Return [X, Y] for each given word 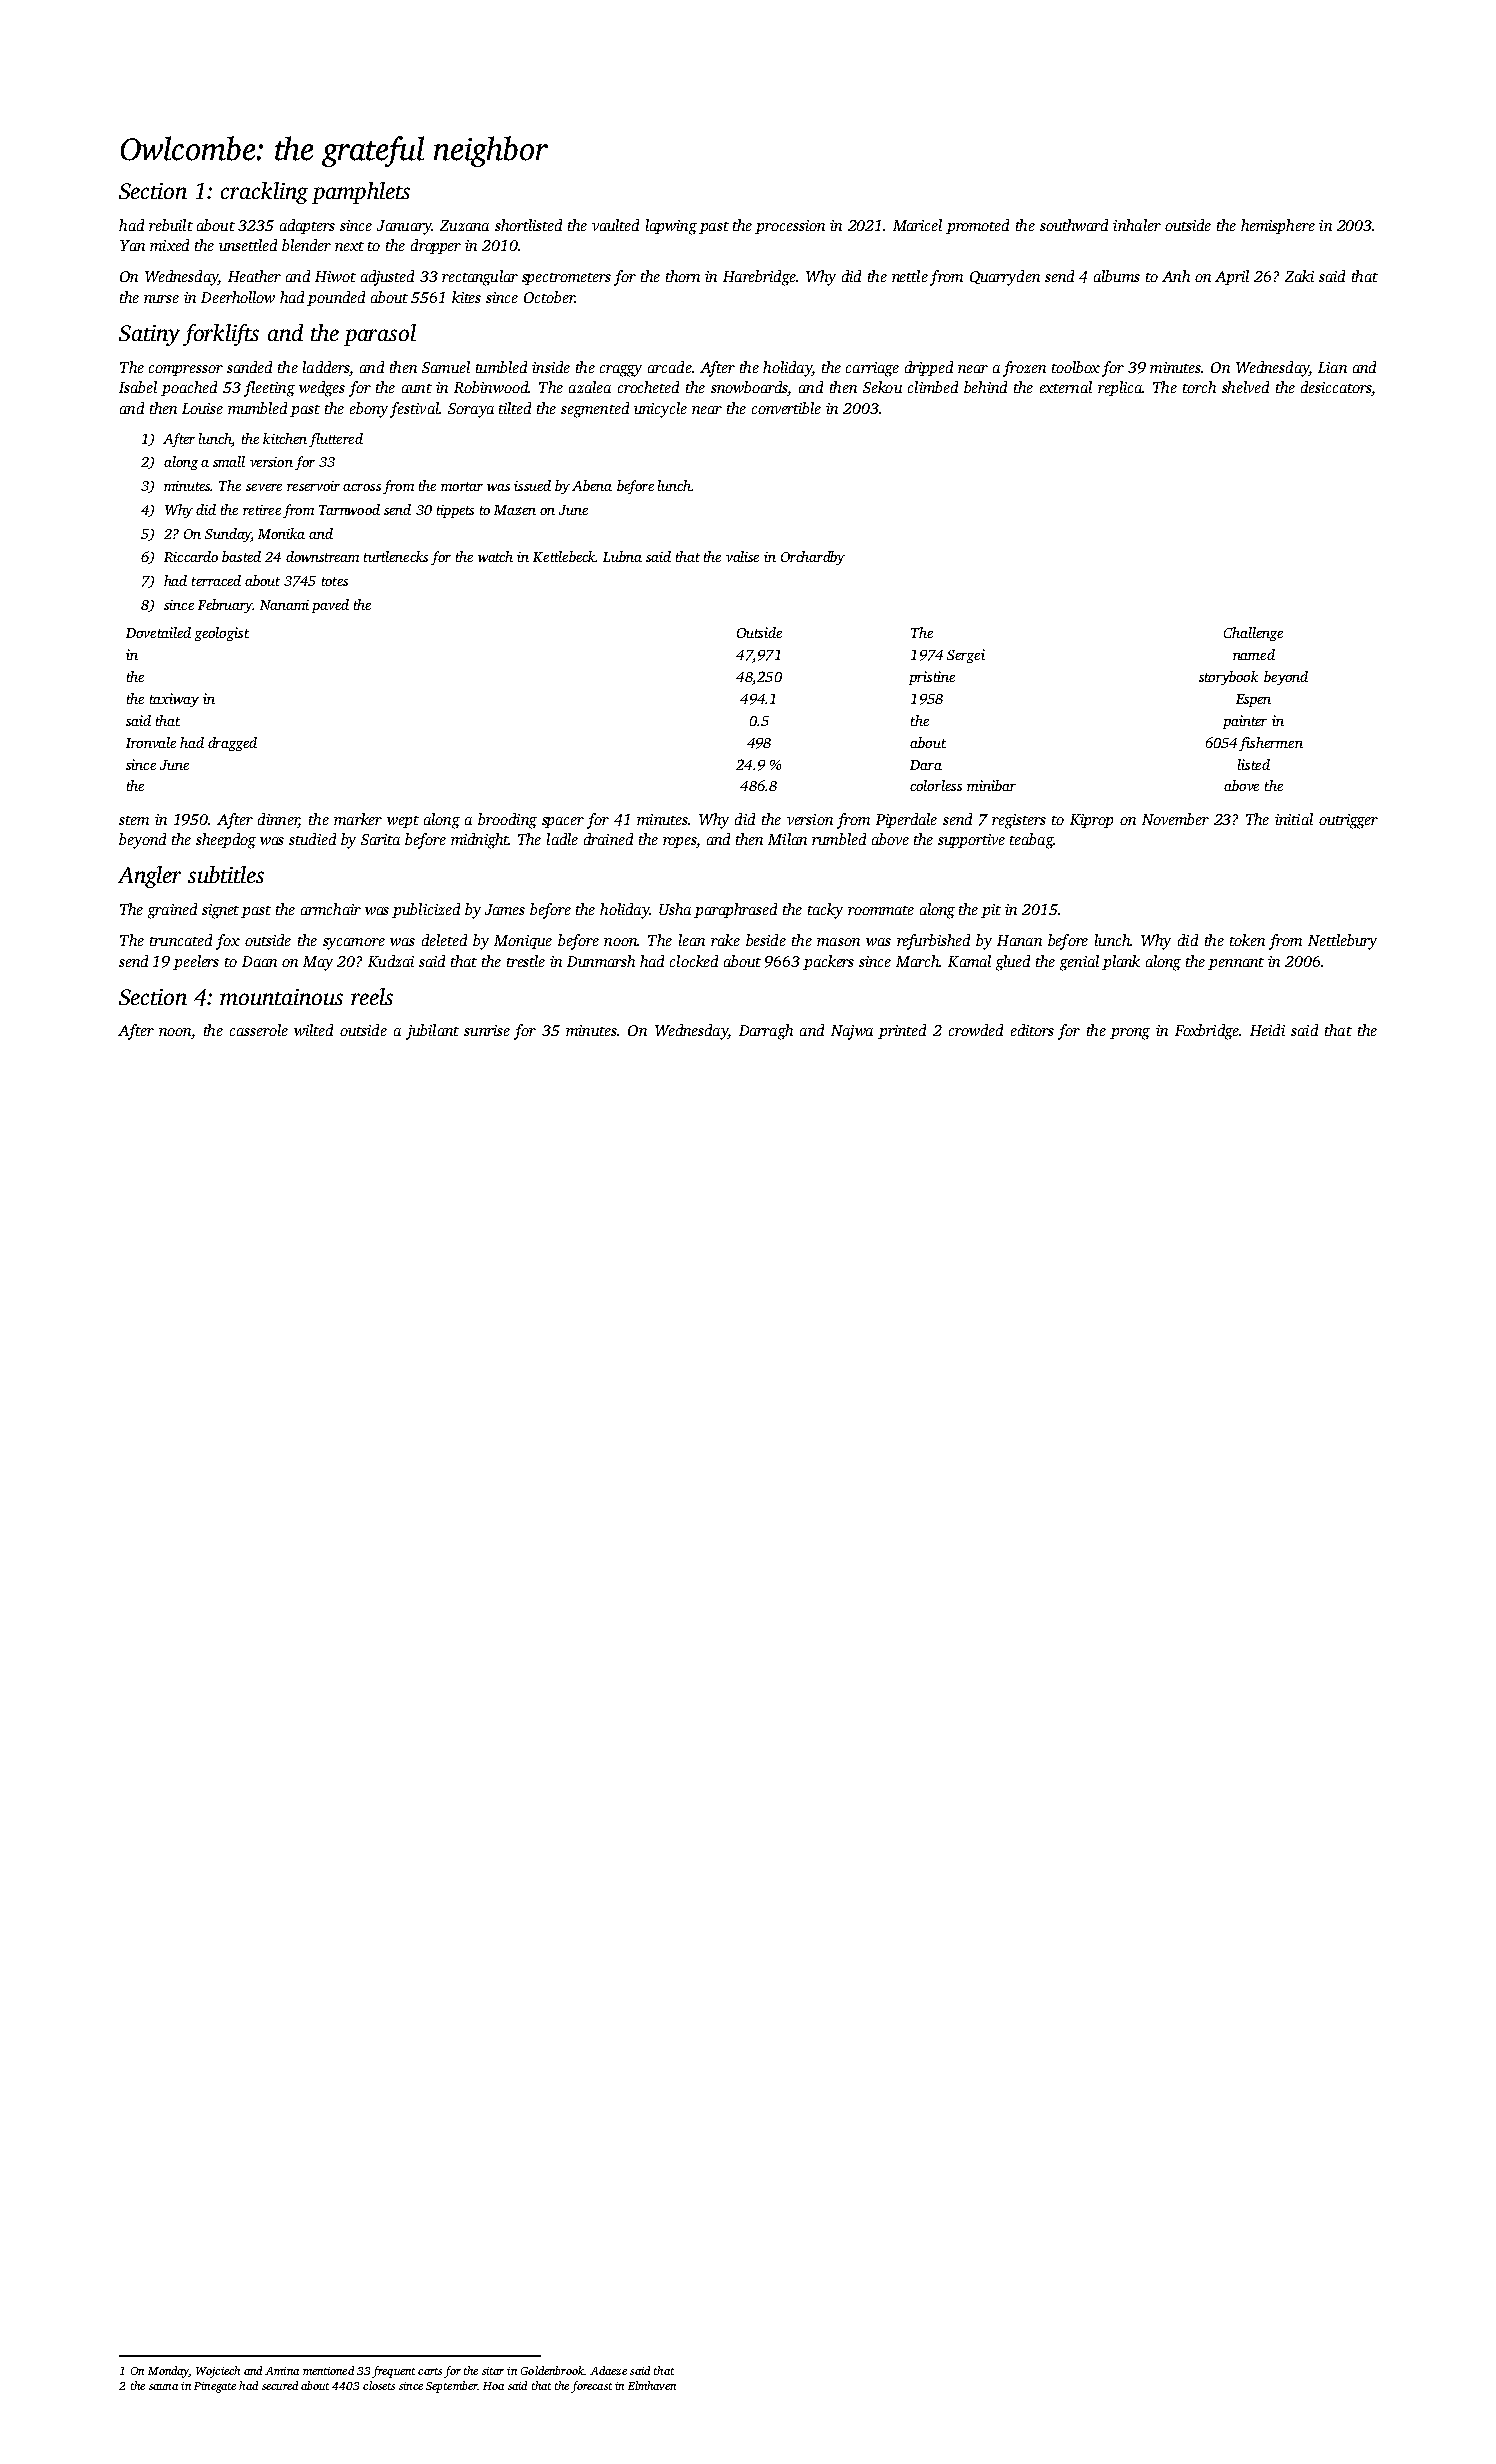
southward [1074, 225]
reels [372, 996]
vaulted [615, 225]
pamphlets [361, 193]
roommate [881, 910]
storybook [1228, 678]
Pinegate [215, 2387]
